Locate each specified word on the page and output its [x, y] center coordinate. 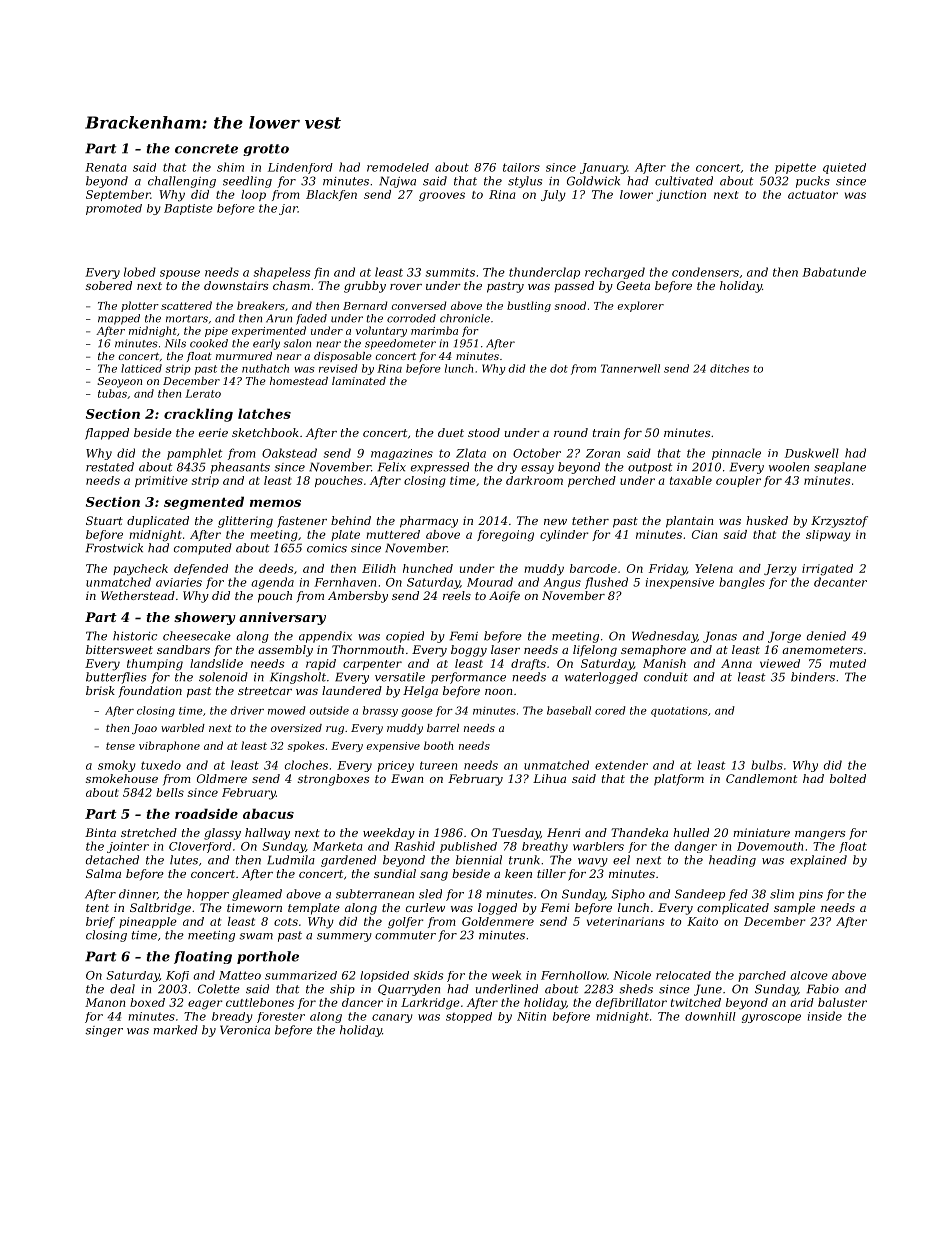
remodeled [398, 167]
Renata [105, 167]
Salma [103, 873]
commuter [405, 935]
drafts [528, 664]
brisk [100, 690]
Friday [668, 570]
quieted [844, 168]
